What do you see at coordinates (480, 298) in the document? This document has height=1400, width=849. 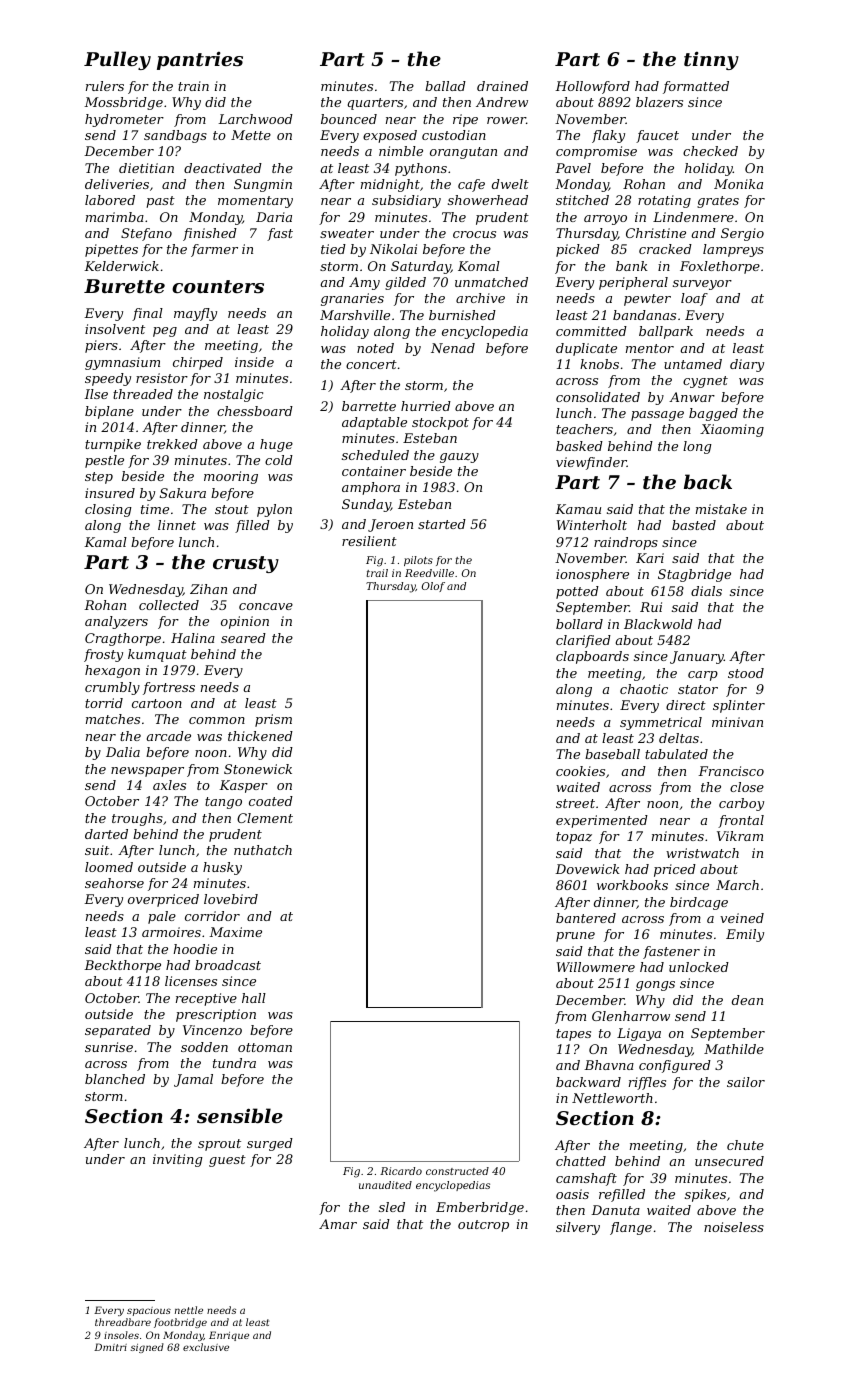 I see `archive` at bounding box center [480, 298].
